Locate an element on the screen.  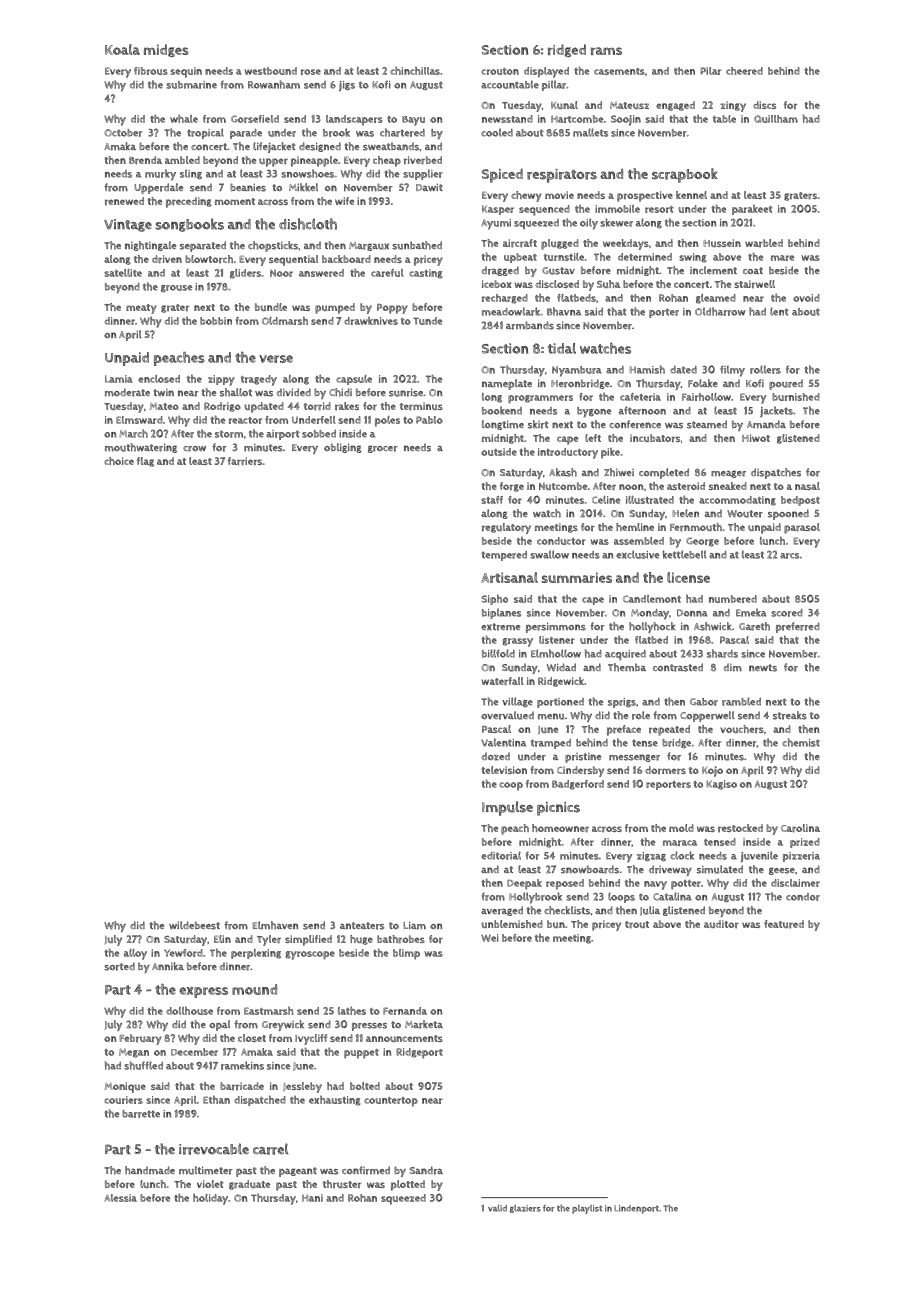
nasal is located at coordinates (807, 486).
